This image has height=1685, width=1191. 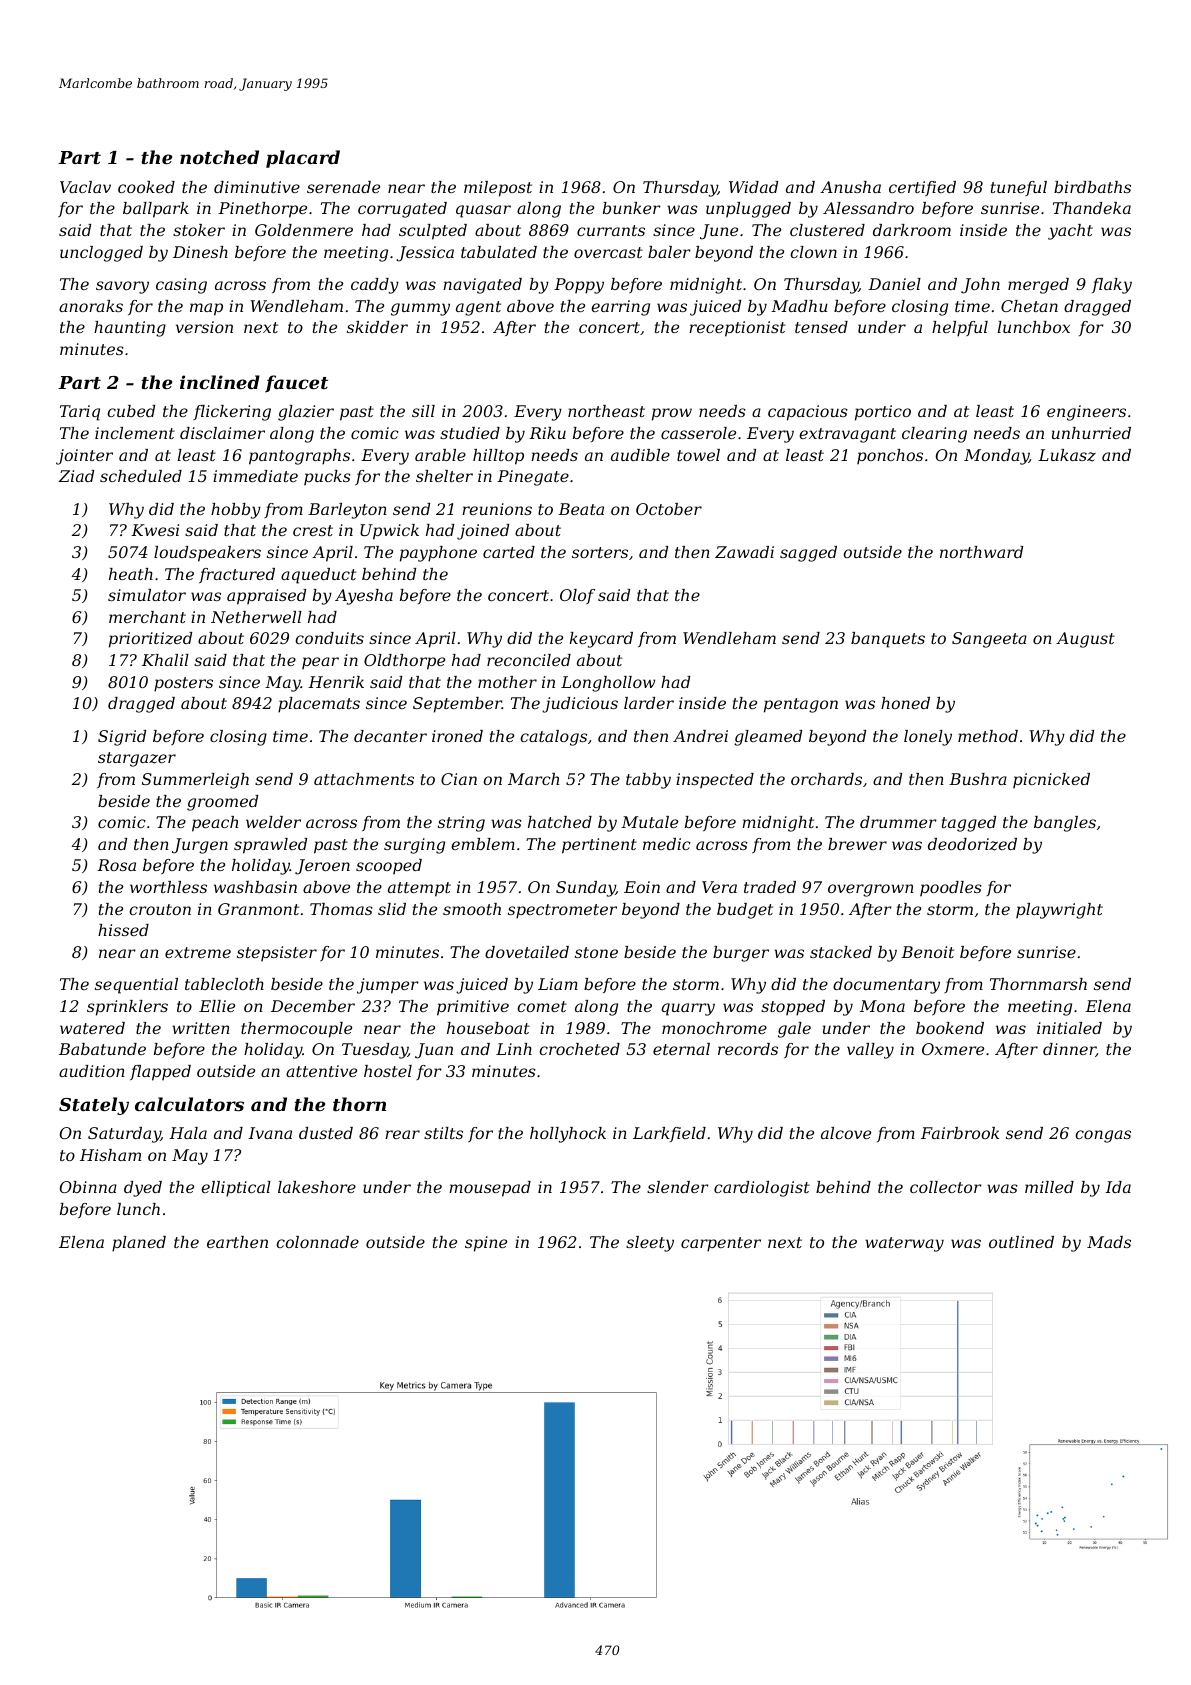 I want to click on slender, so click(x=678, y=1187).
